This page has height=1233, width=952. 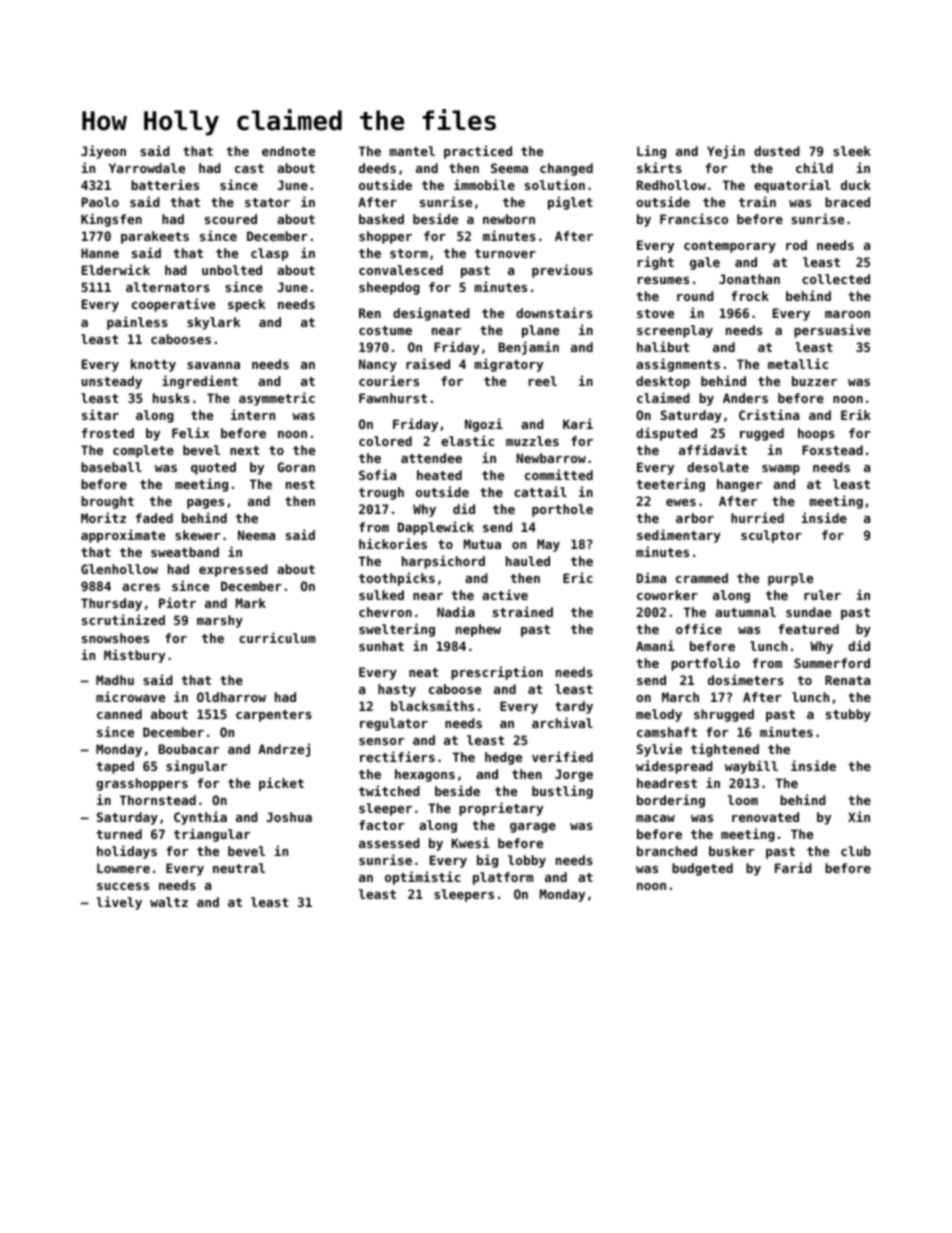 What do you see at coordinates (155, 237) in the page?
I see `parakeets` at bounding box center [155, 237].
